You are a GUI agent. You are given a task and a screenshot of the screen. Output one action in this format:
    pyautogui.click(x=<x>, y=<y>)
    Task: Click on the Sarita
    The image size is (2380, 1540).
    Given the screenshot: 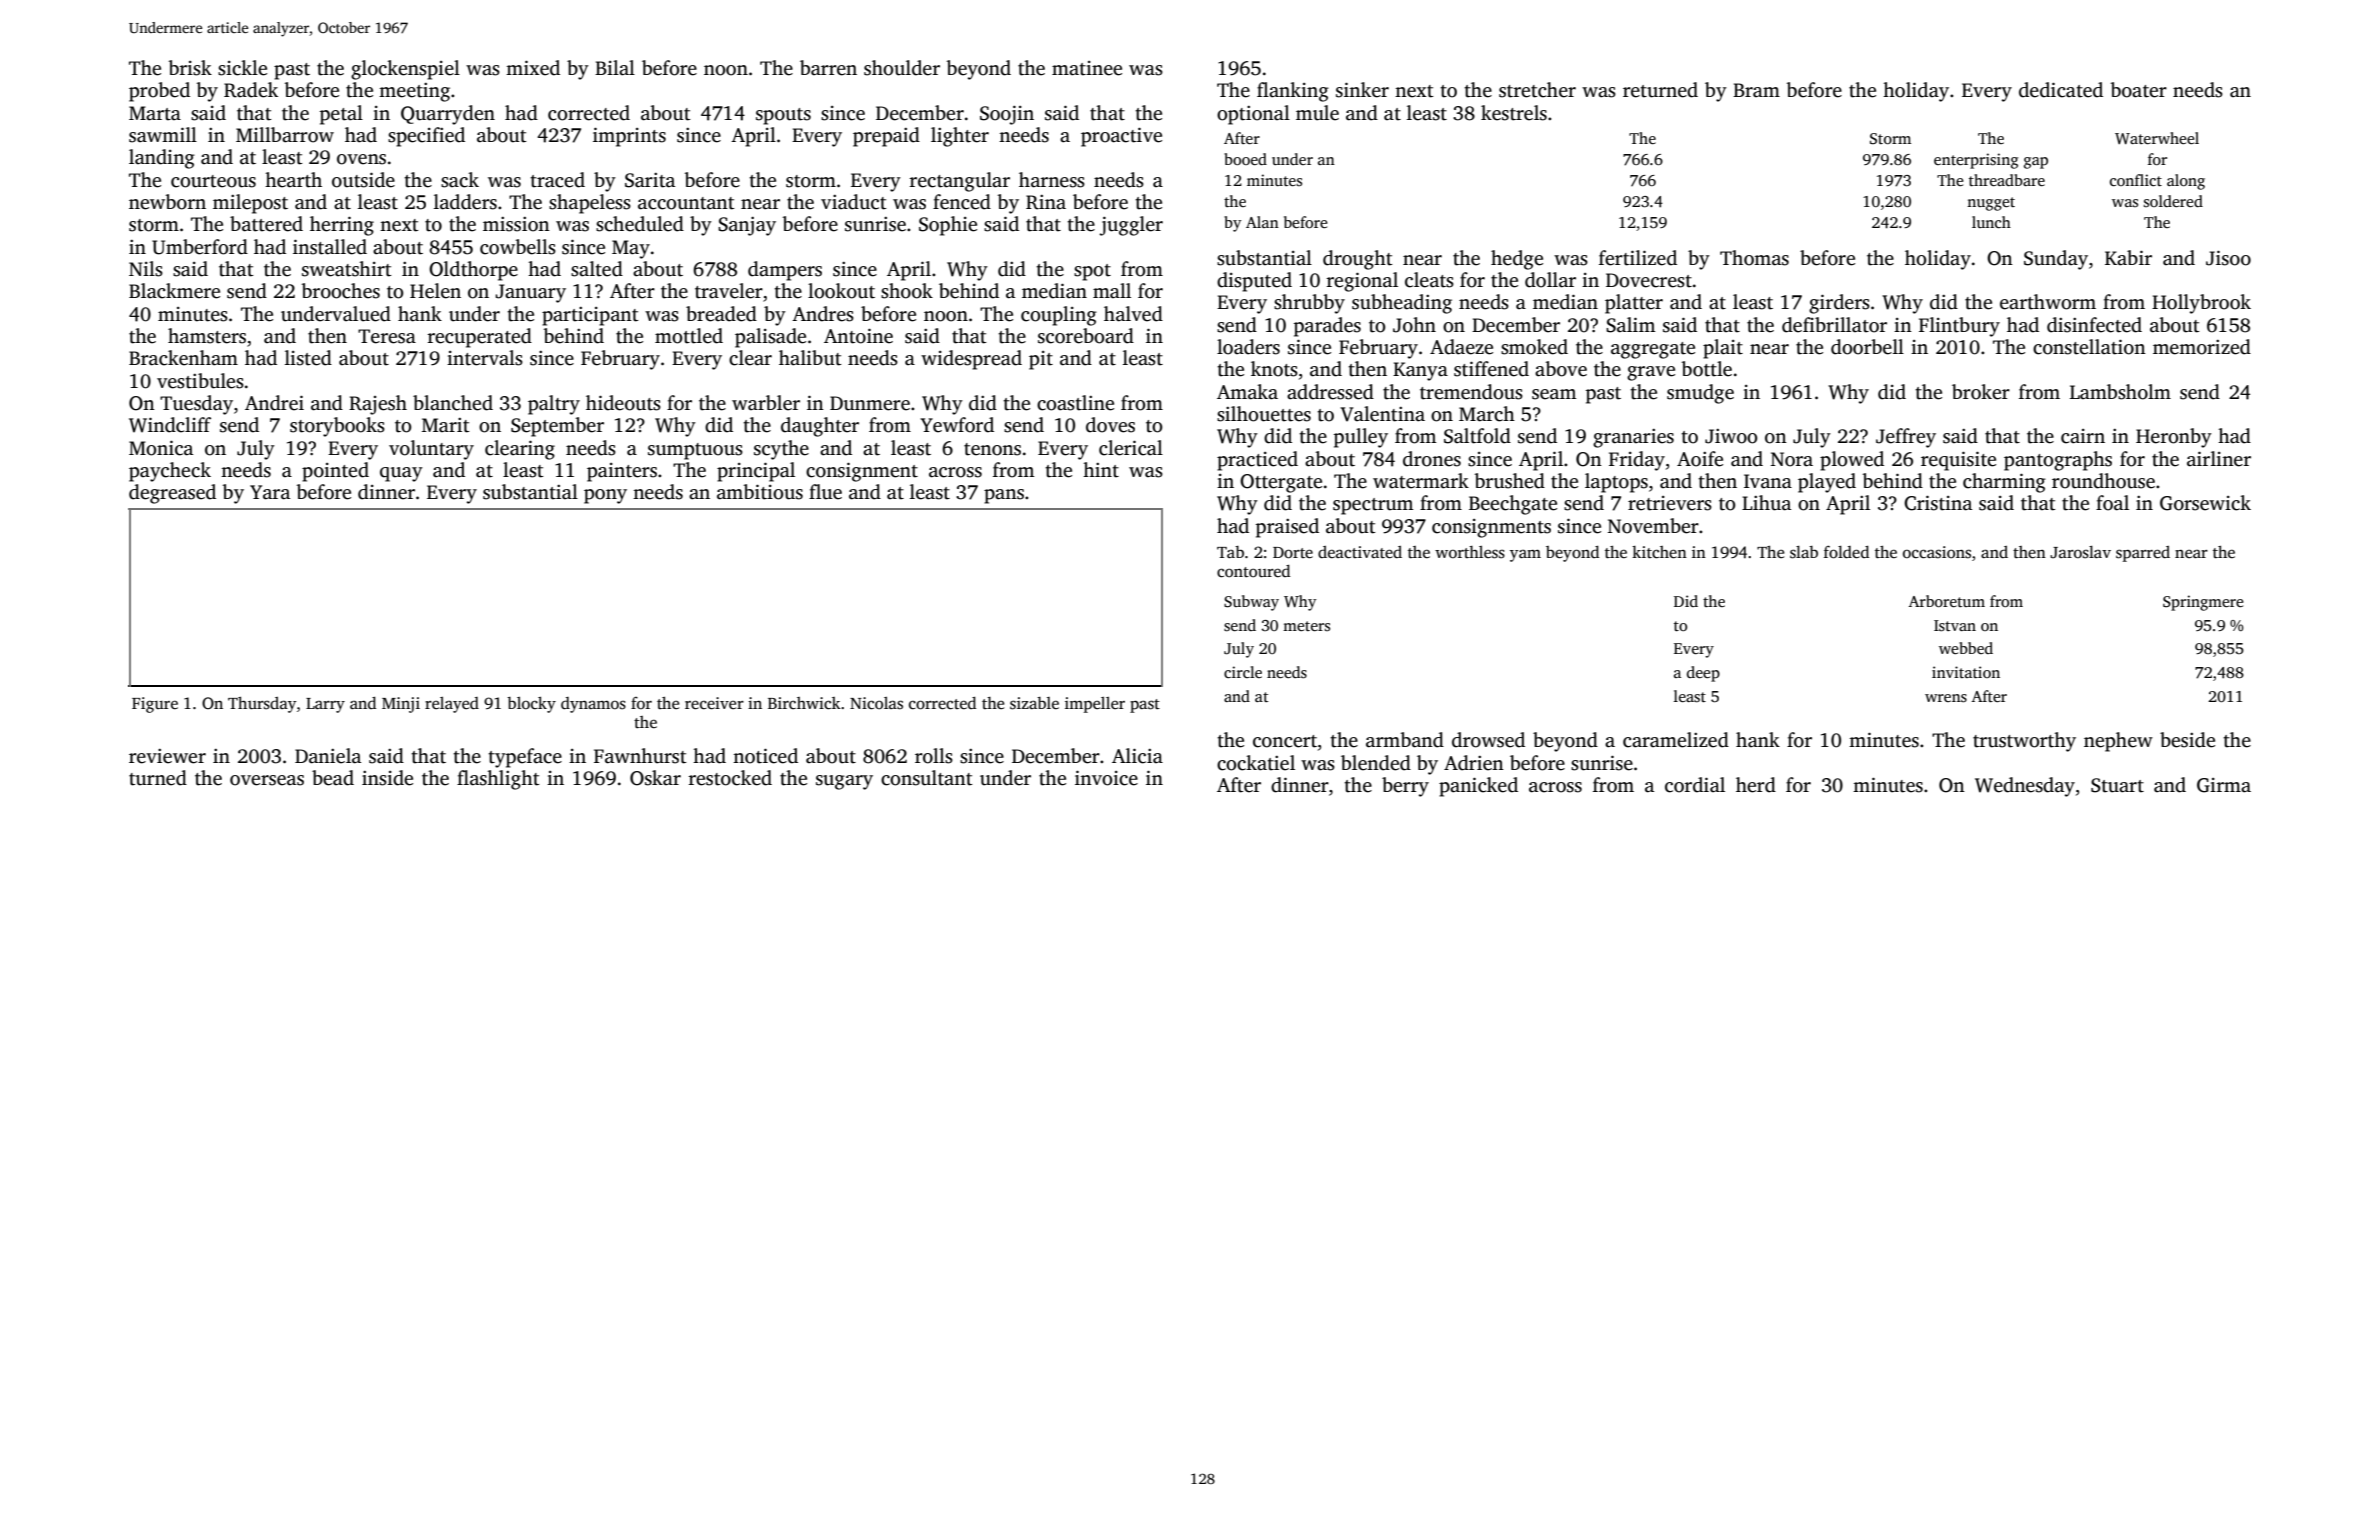 What is the action you would take?
    pyautogui.click(x=650, y=180)
